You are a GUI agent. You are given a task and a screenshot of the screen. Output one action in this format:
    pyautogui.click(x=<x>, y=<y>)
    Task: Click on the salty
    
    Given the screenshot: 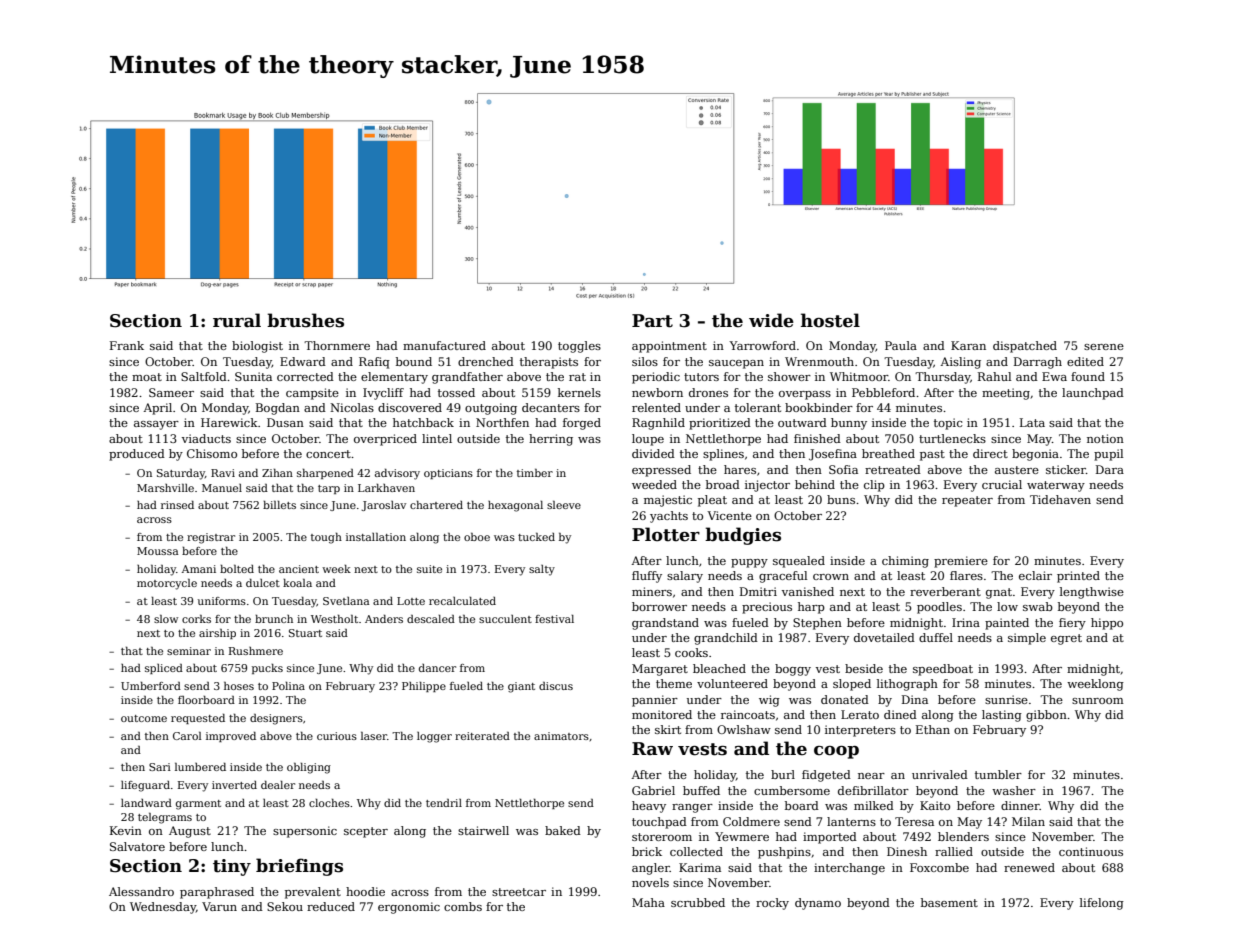 What is the action you would take?
    pyautogui.click(x=542, y=570)
